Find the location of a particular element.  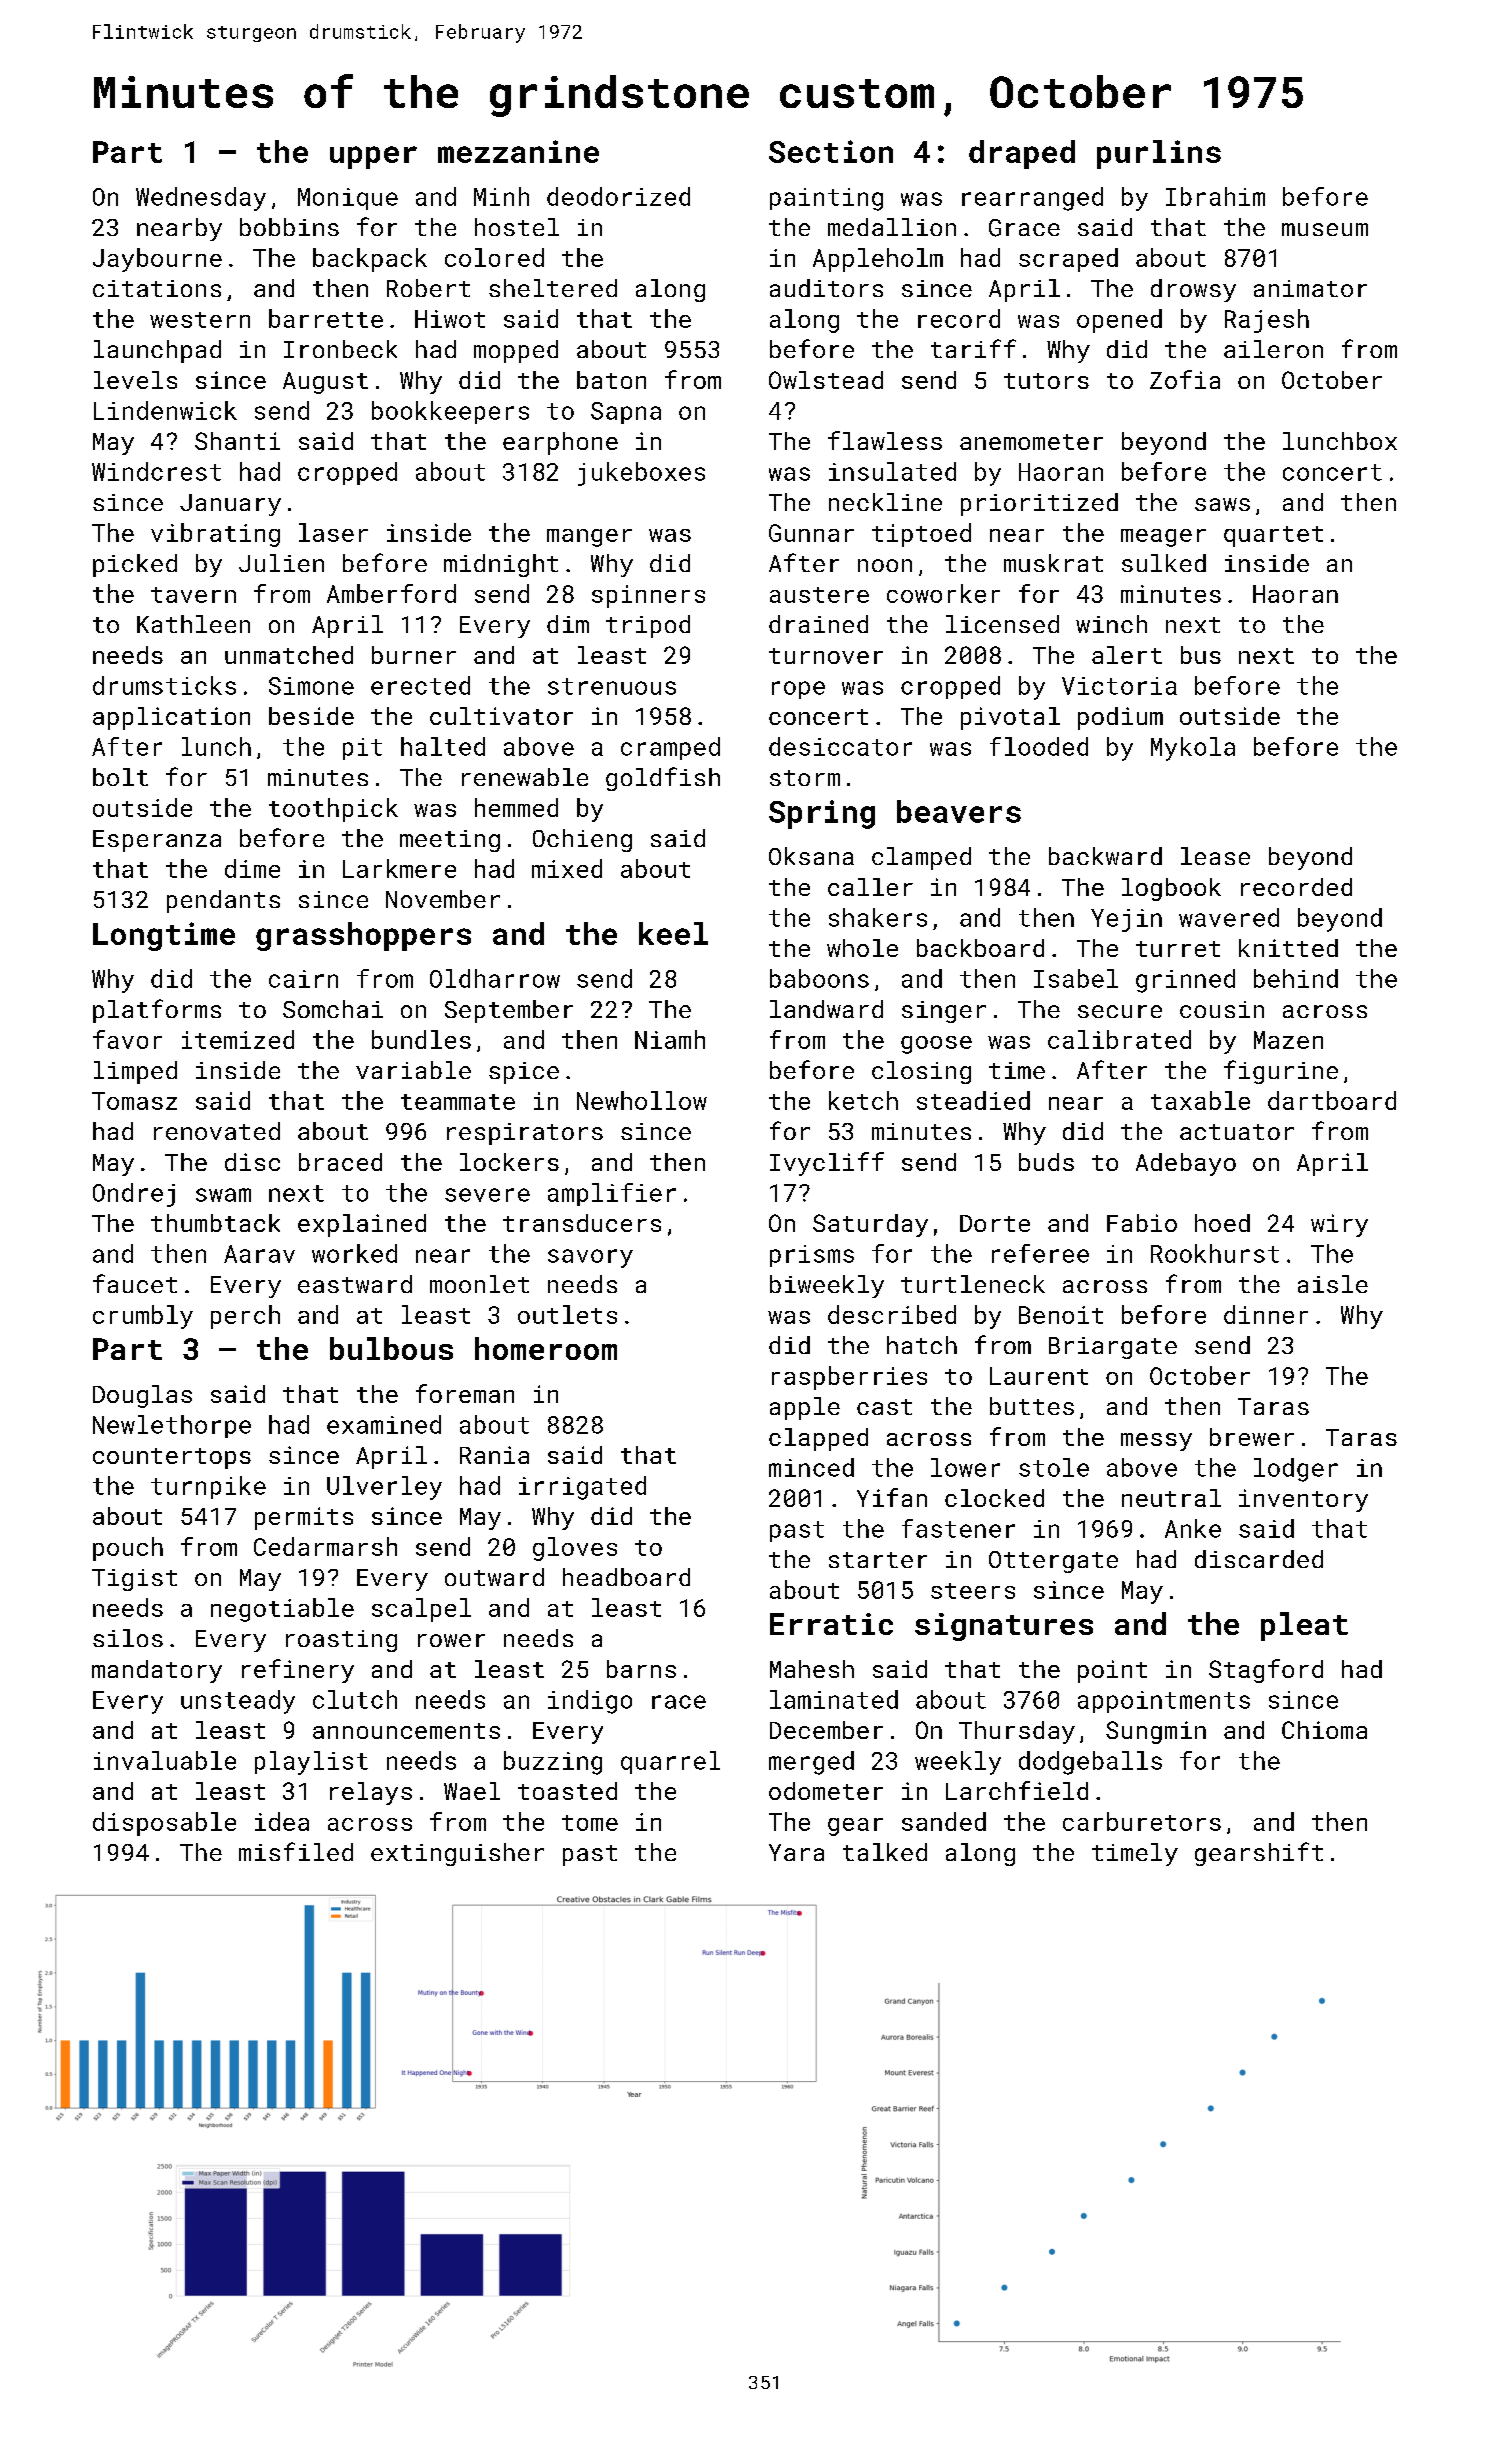

Section is located at coordinates (831, 151).
